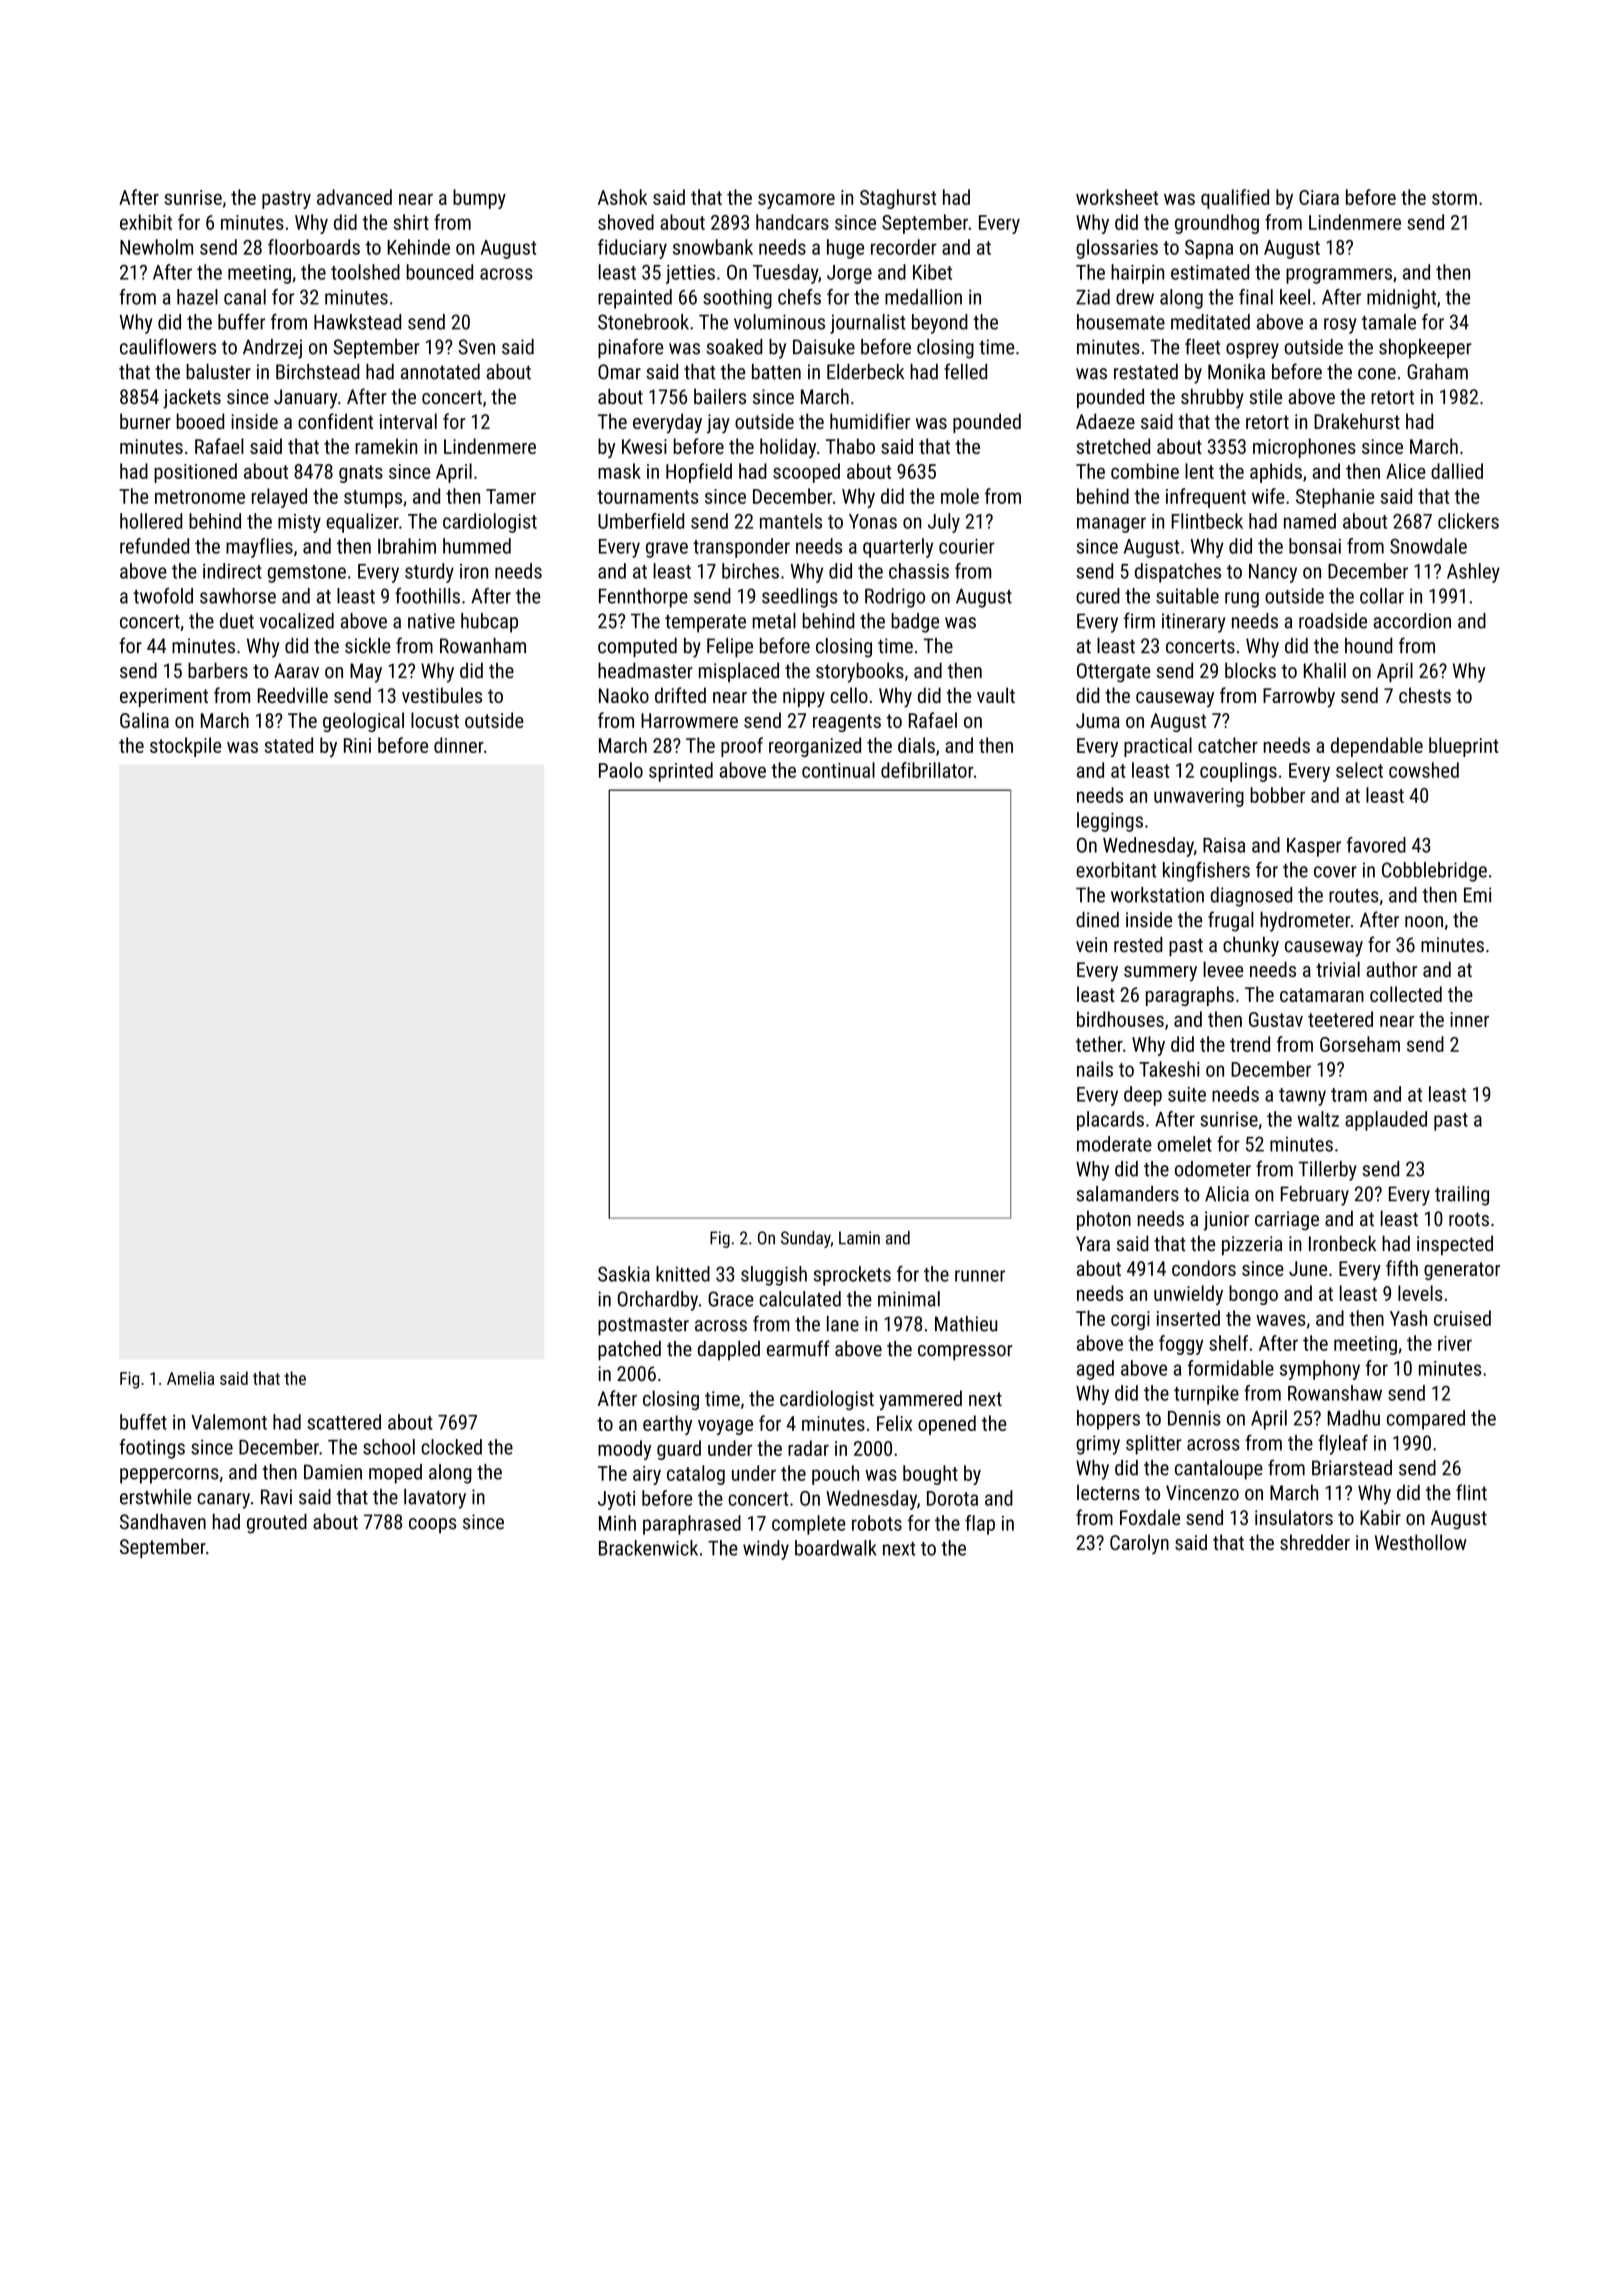 Image resolution: width=1620 pixels, height=2292 pixels. I want to click on stockpile, so click(185, 747).
